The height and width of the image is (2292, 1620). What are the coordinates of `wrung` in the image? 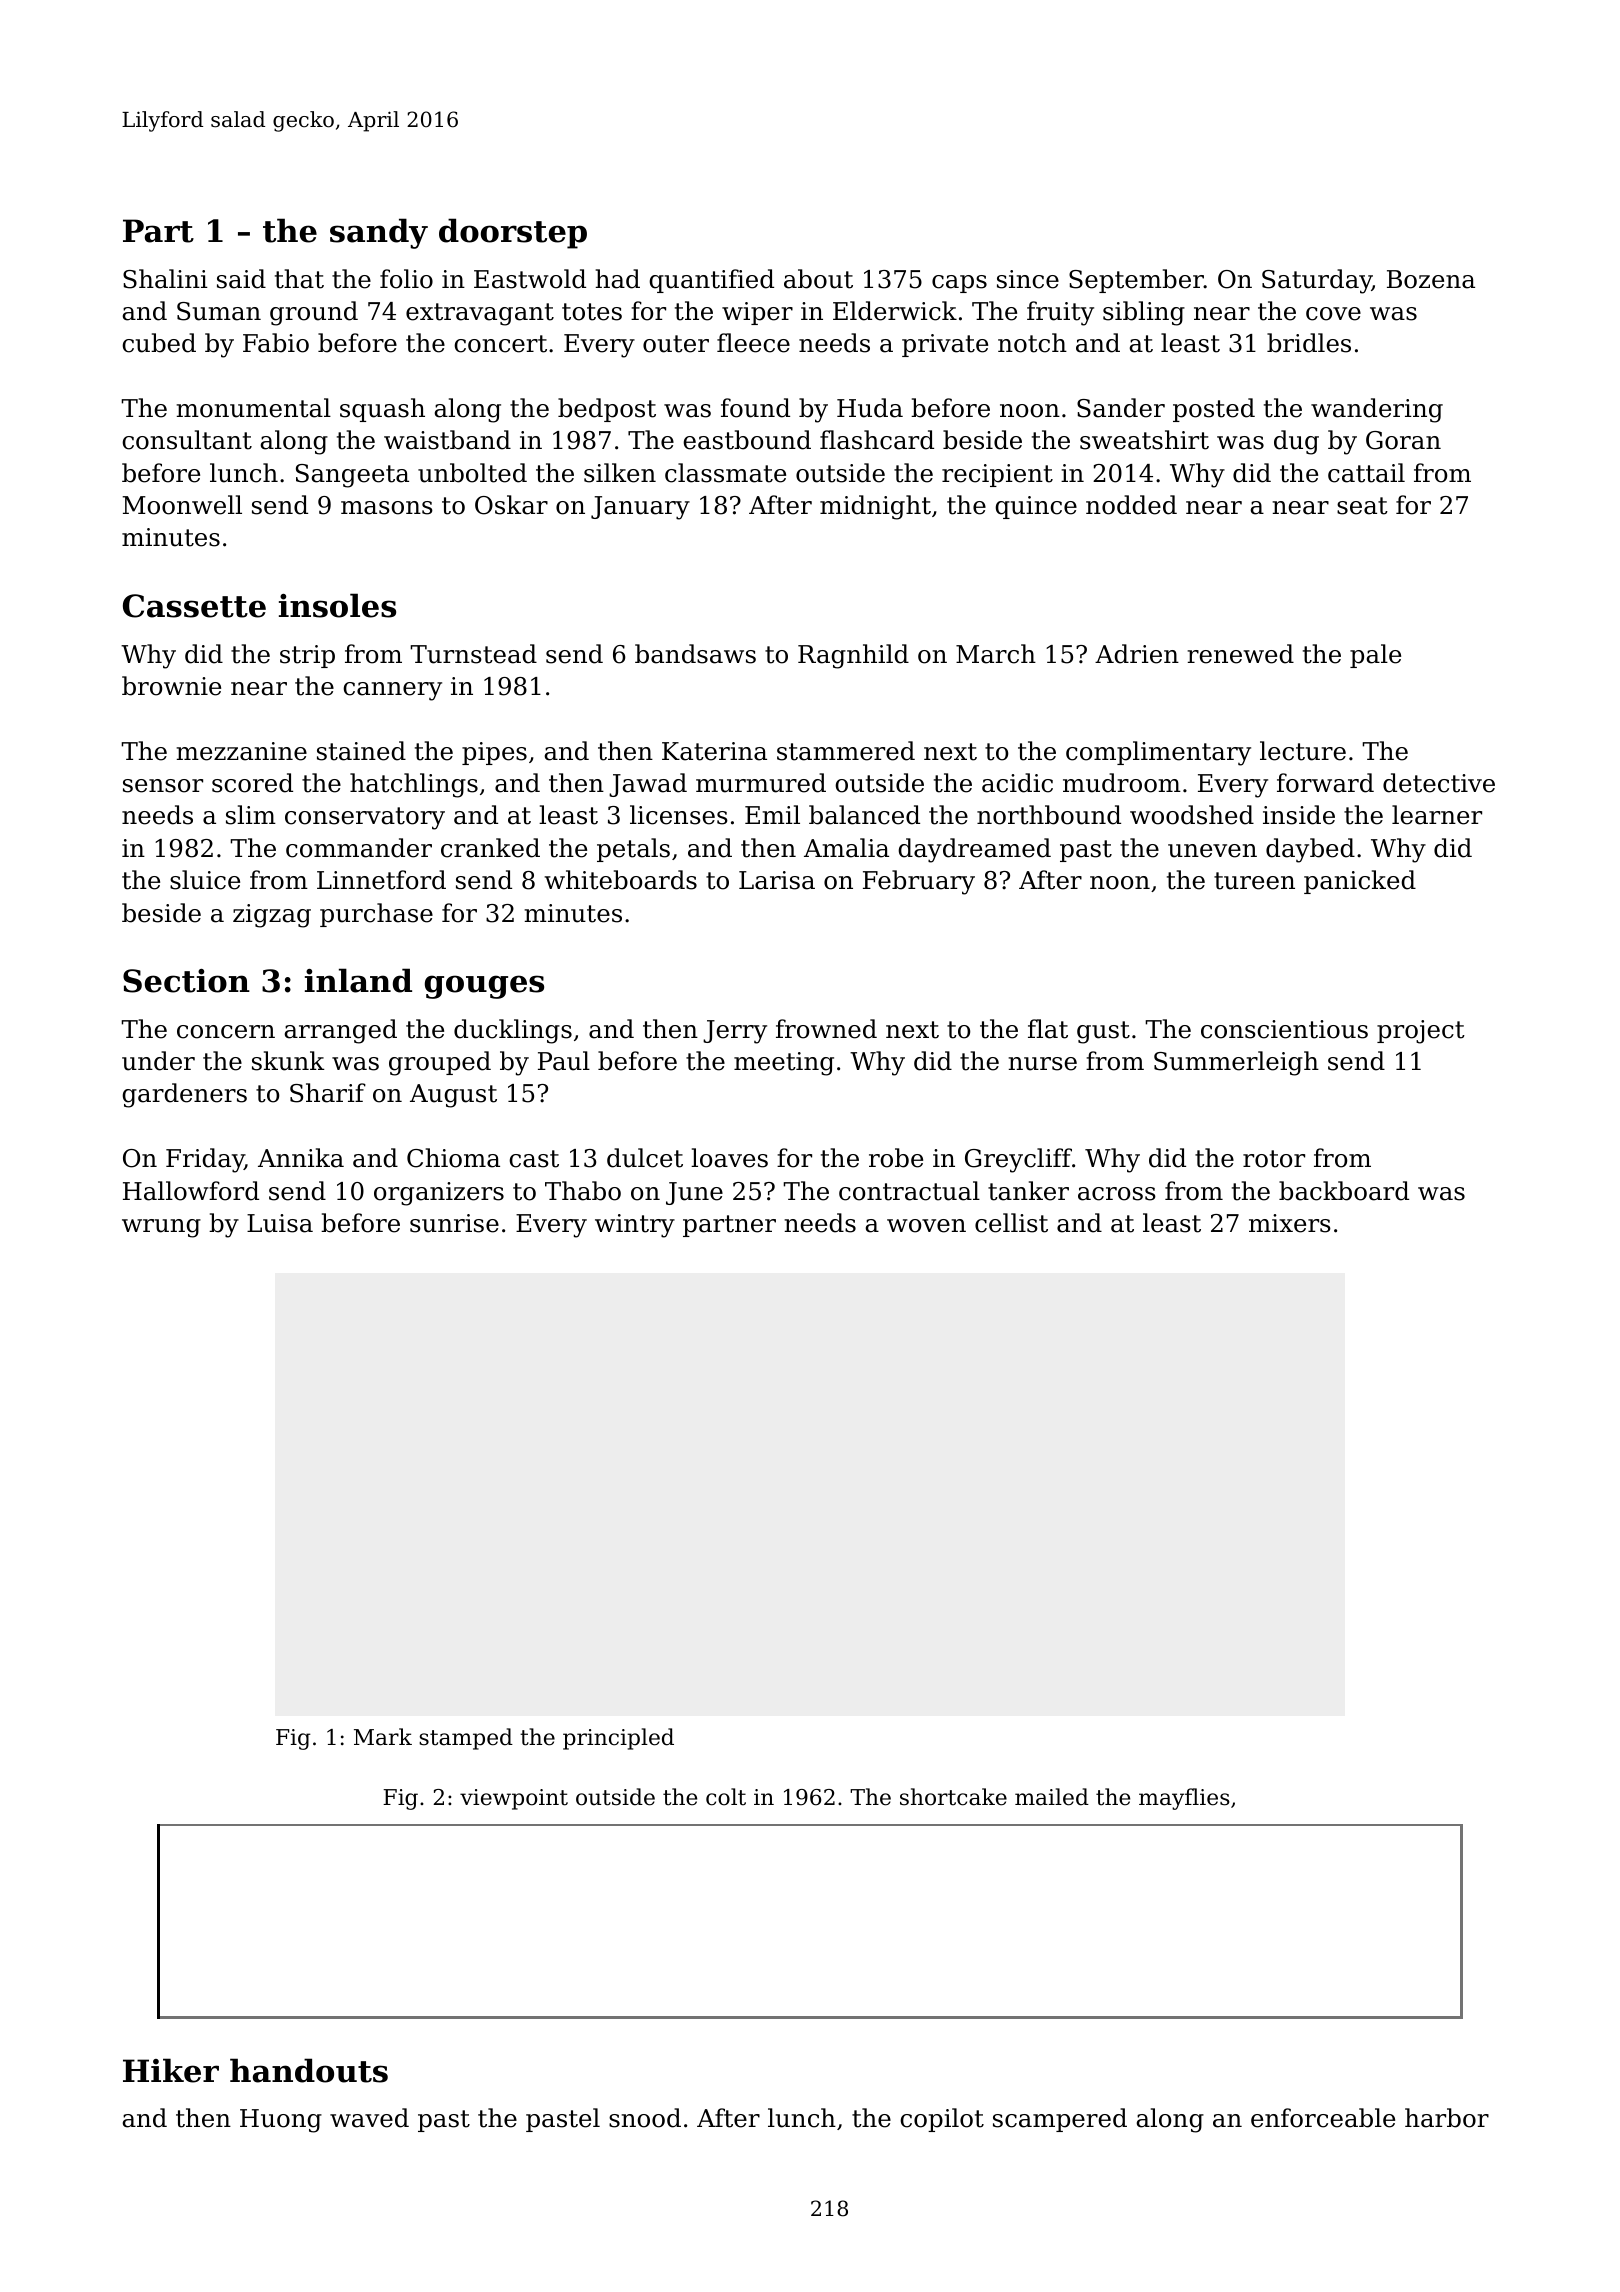 It's located at (161, 1228).
